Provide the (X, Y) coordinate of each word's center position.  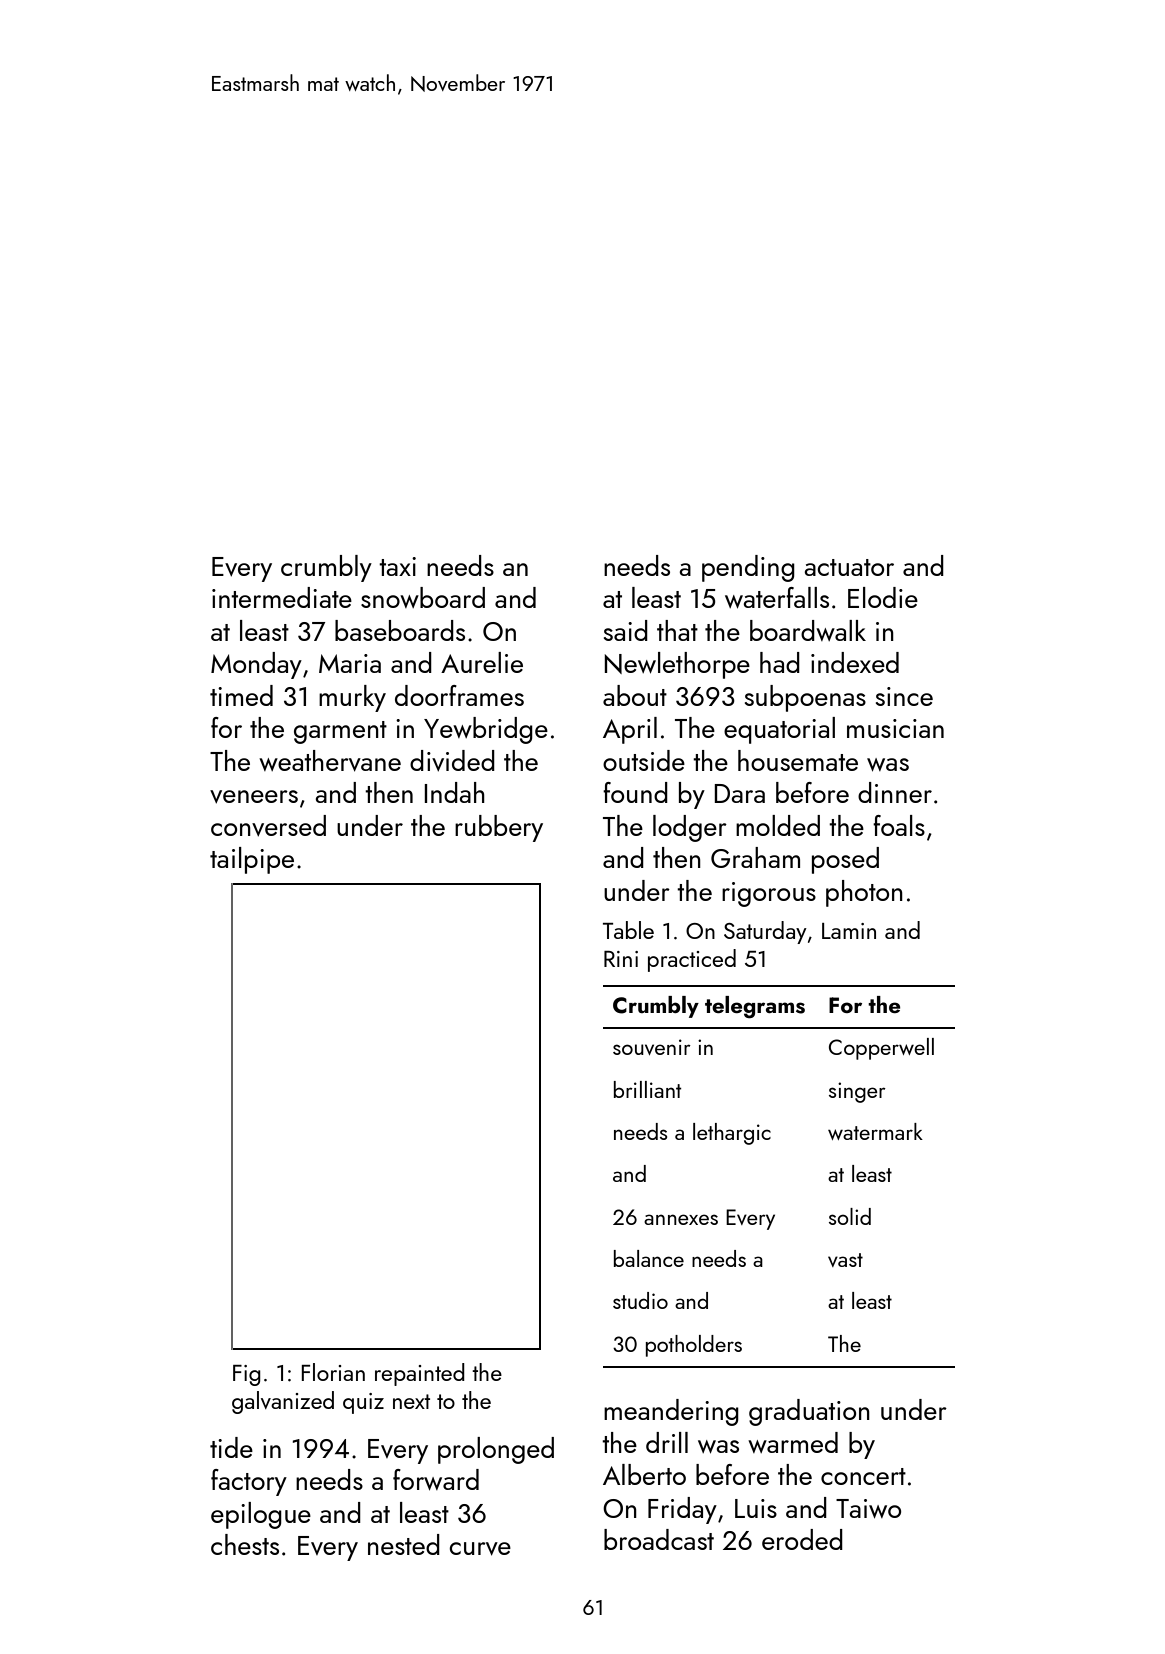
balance (649, 1258)
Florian (333, 1372)
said (626, 630)
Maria (350, 663)
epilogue (261, 1515)
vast (845, 1260)
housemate (798, 760)
